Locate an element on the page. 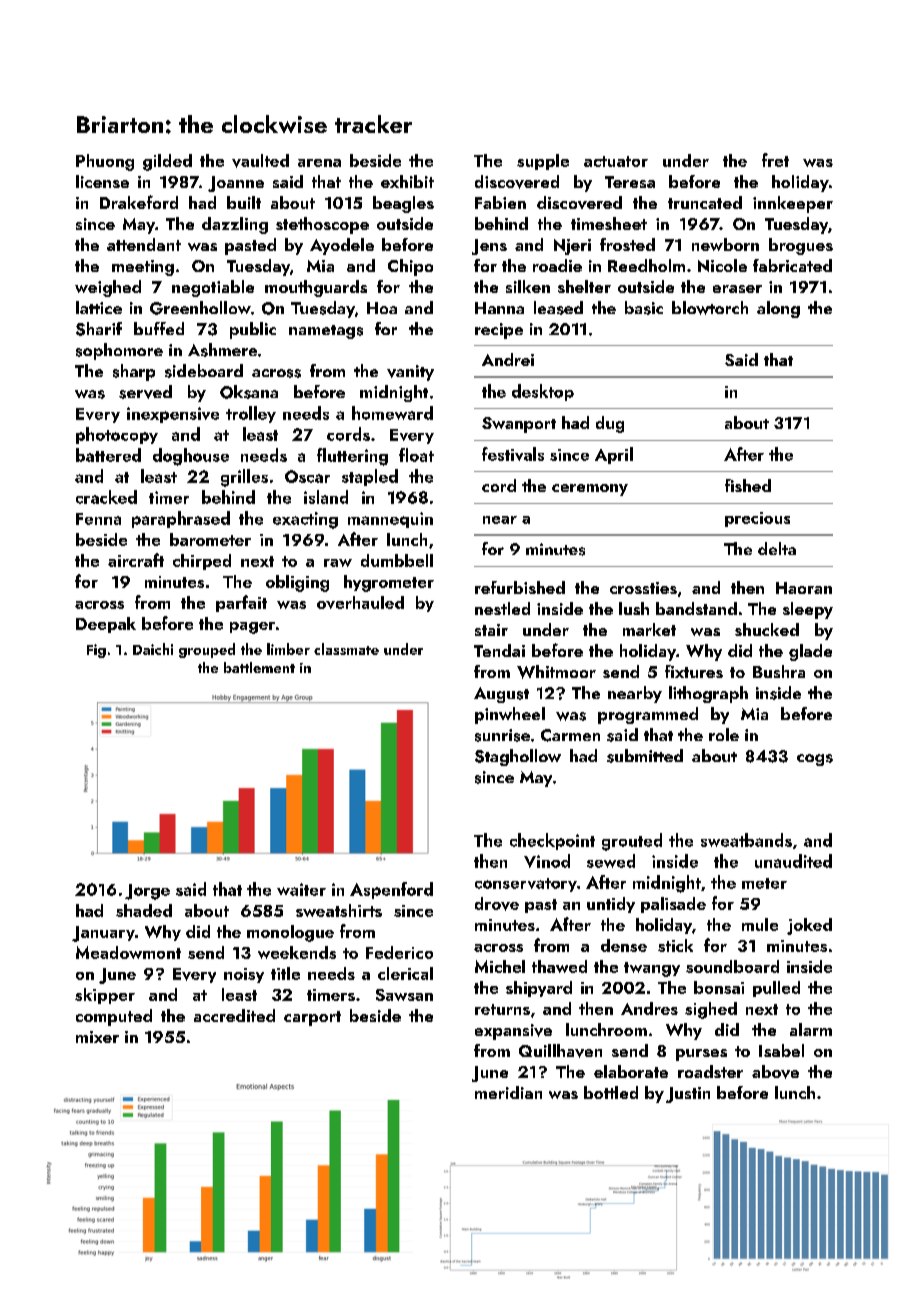 This document has width=908, height=1316. Justin is located at coordinates (688, 1095).
